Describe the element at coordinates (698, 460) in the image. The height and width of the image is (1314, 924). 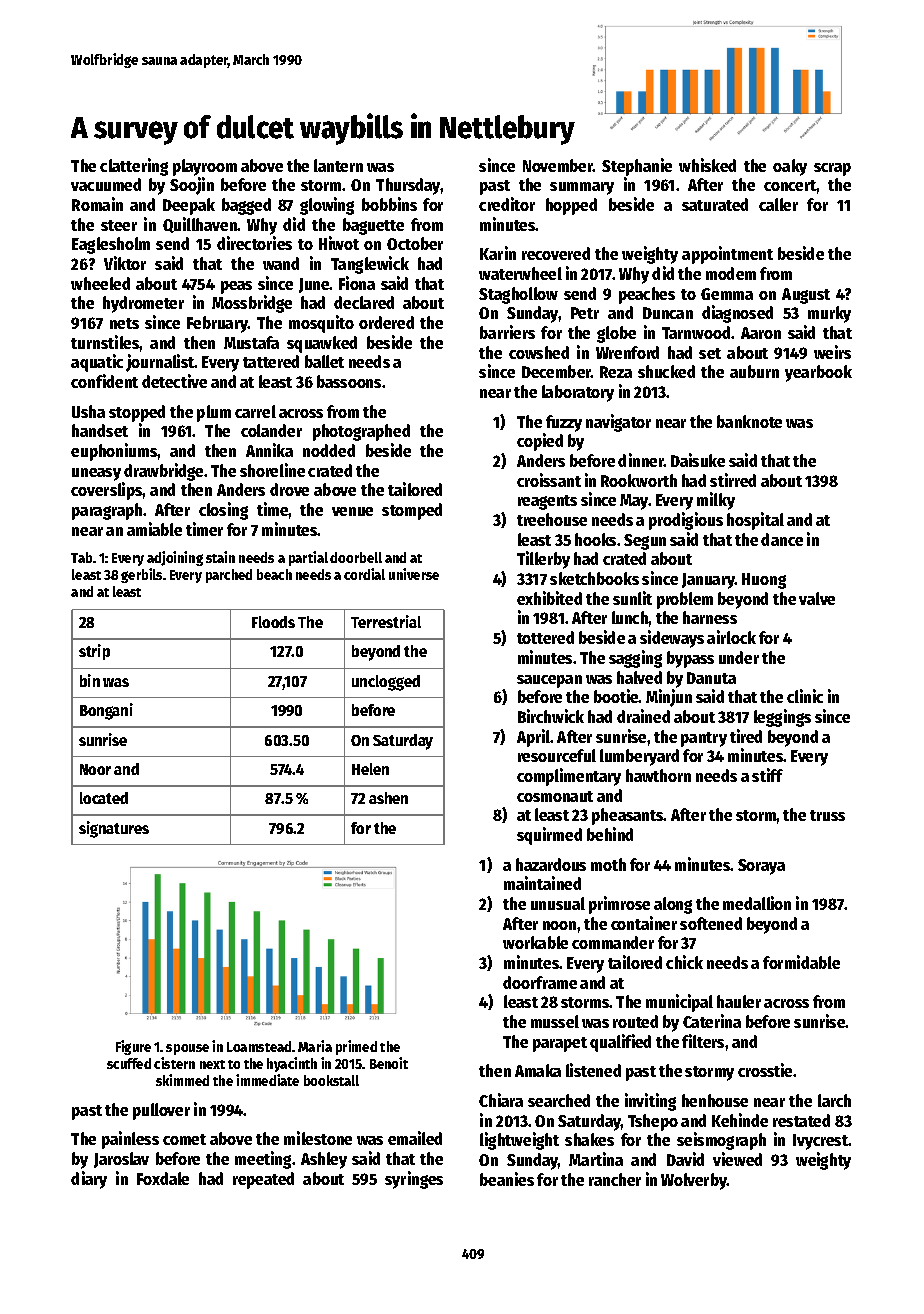
I see `Daisuke` at that location.
